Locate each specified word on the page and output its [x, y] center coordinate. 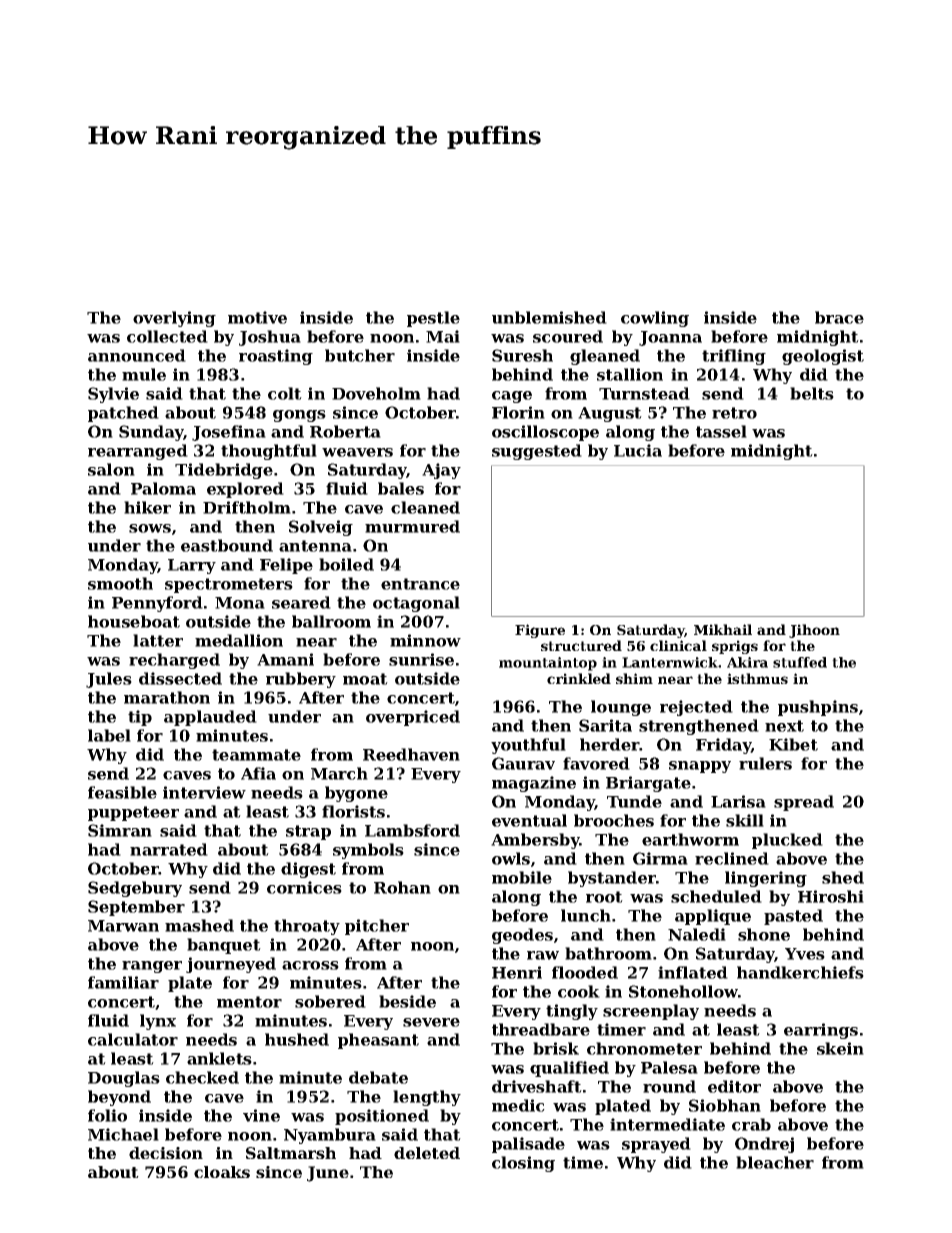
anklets [219, 1058]
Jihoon [814, 631]
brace [839, 317]
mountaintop [548, 664]
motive [257, 317]
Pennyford [157, 604]
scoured [568, 336]
